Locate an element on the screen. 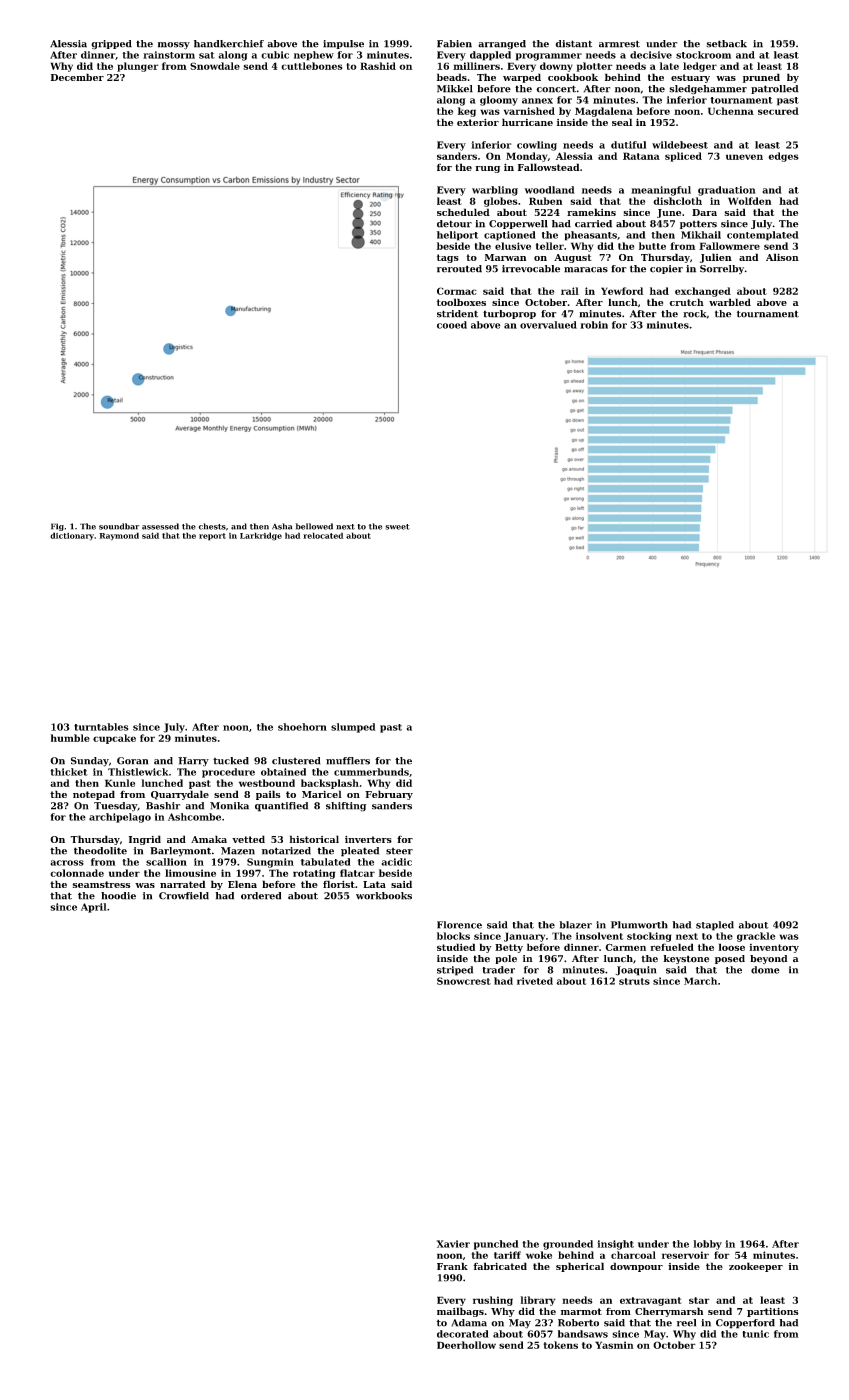  soundbar is located at coordinates (119, 526).
